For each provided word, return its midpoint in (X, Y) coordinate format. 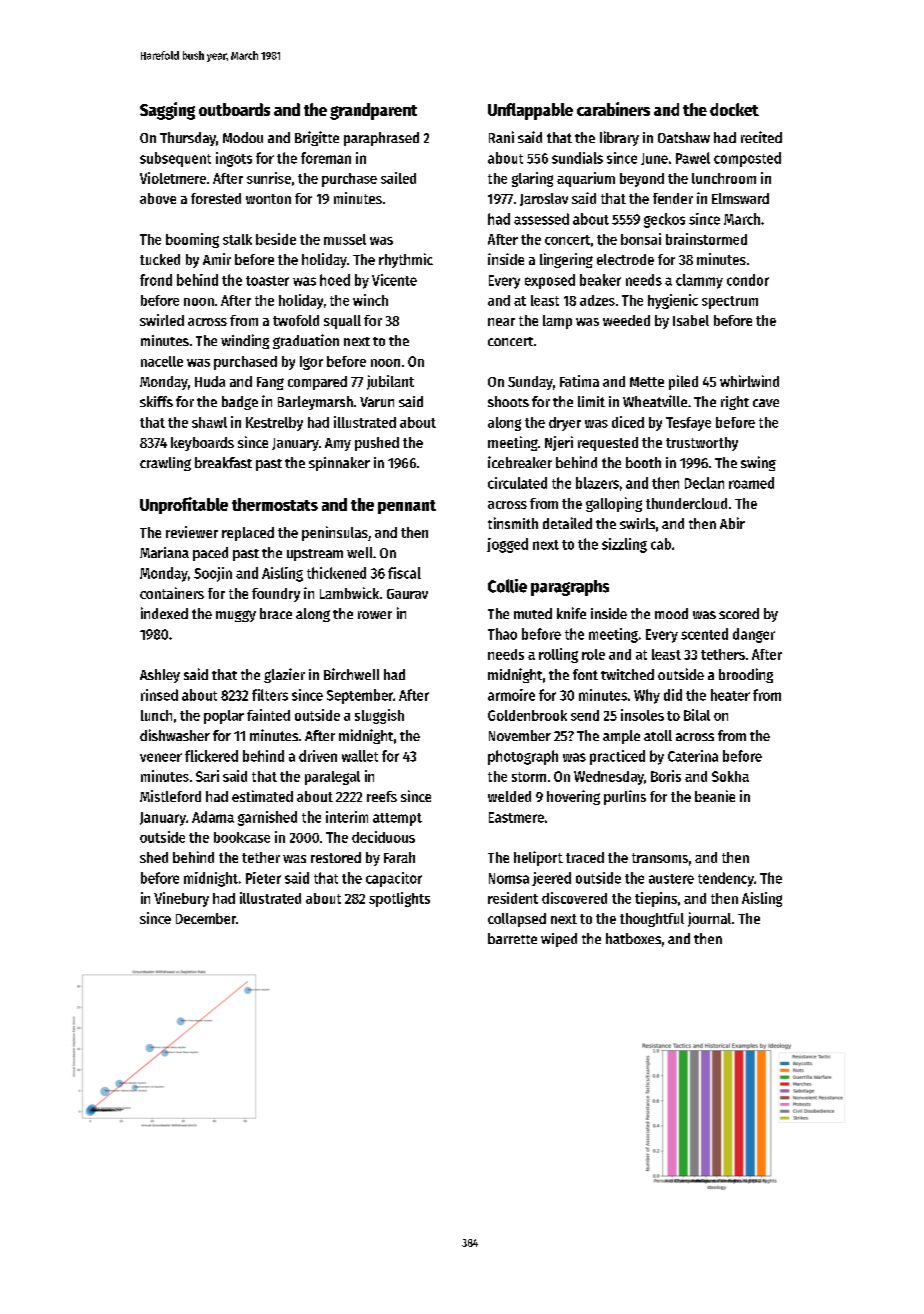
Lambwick (349, 593)
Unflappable (530, 111)
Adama (213, 817)
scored (739, 613)
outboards (234, 109)
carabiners (613, 109)
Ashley (160, 676)
